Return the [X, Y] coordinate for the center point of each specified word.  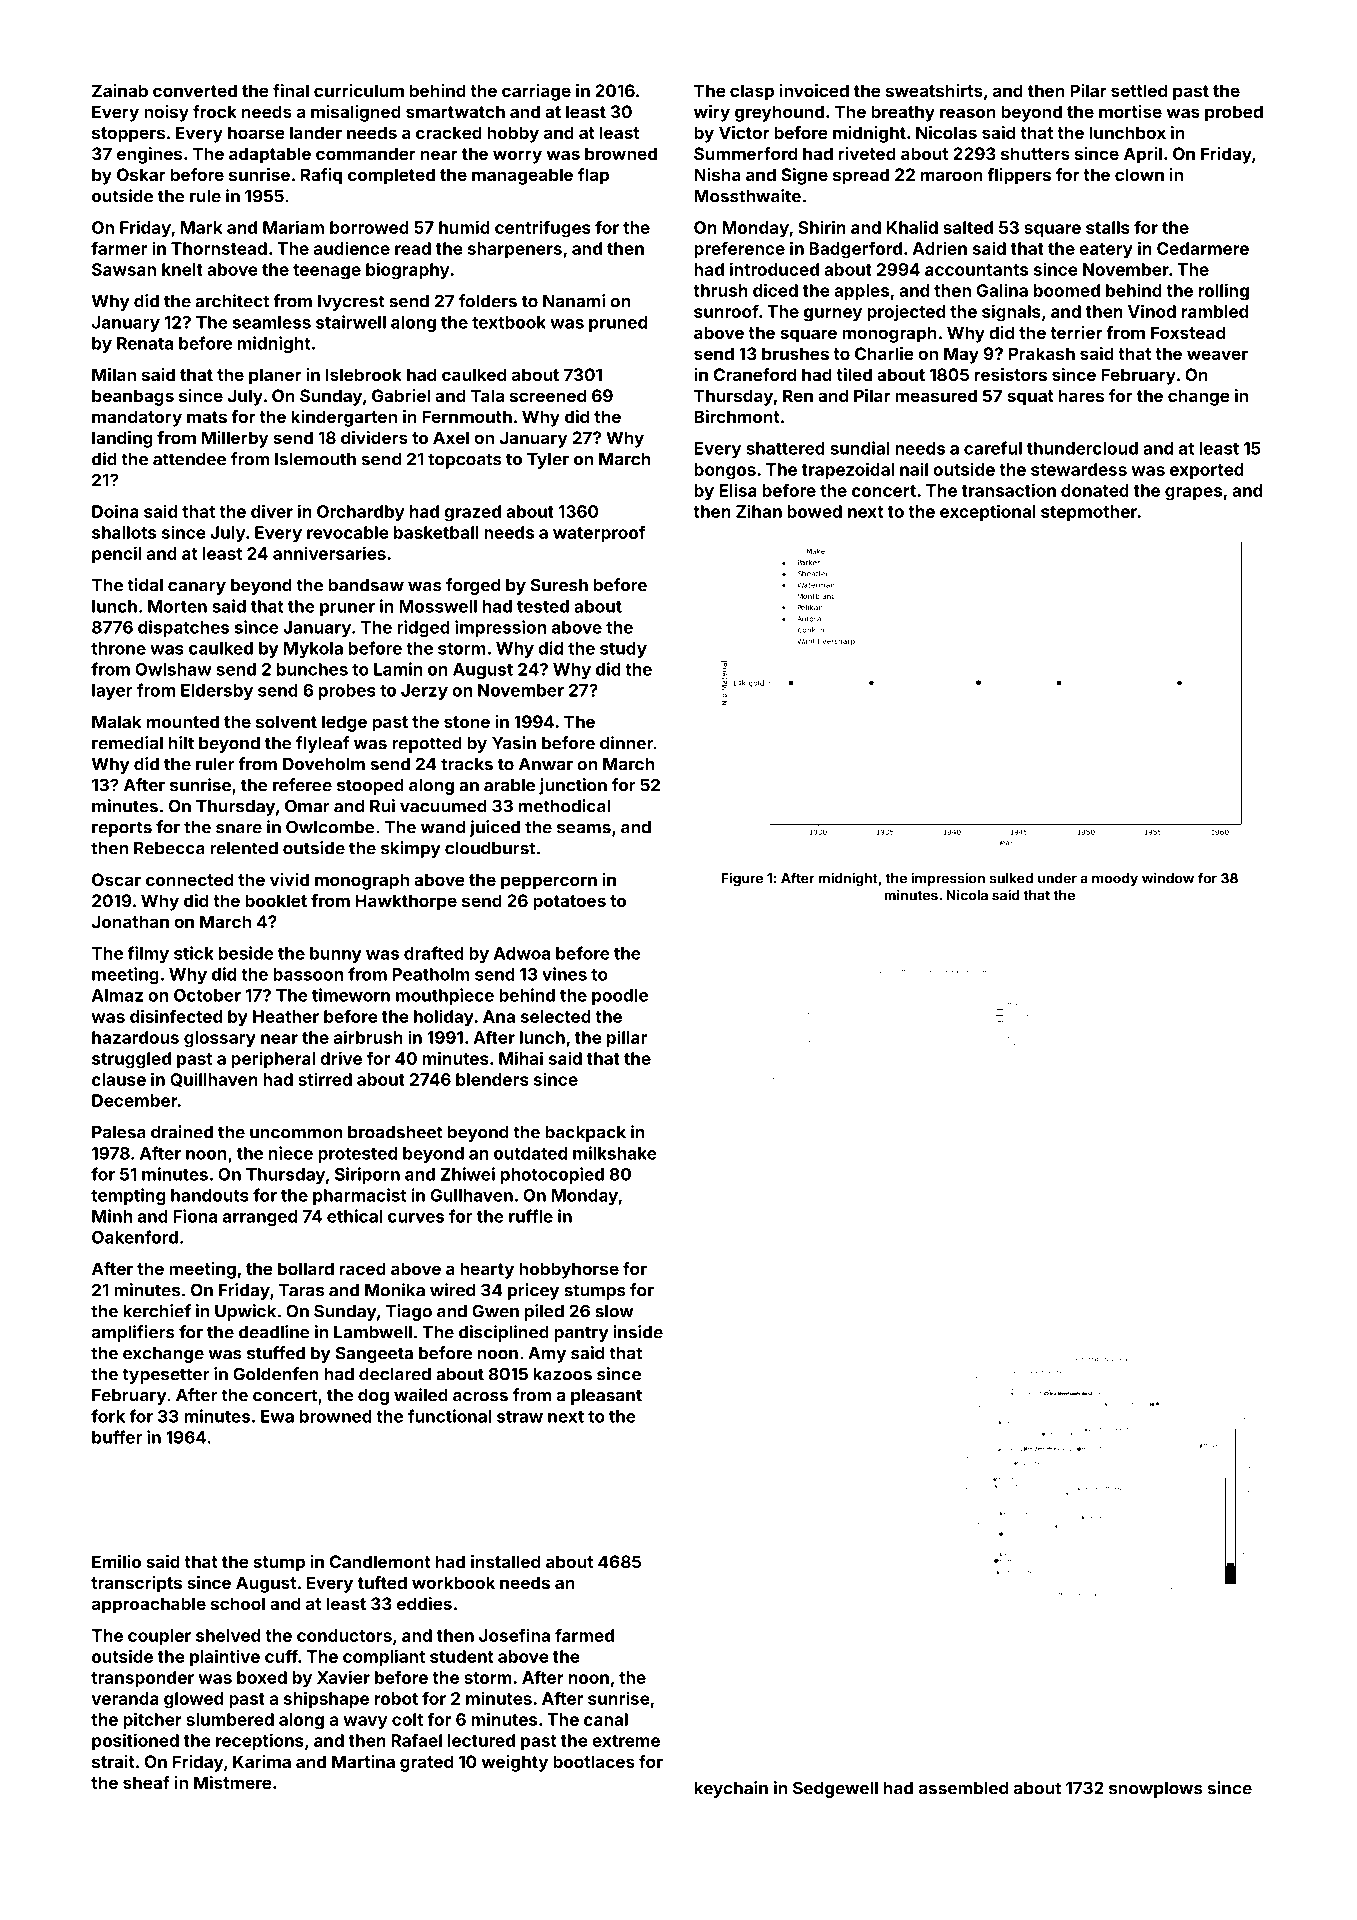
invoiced [814, 90]
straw [520, 1417]
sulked [1011, 878]
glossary [220, 1039]
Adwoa [522, 953]
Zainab [120, 90]
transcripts [136, 1584]
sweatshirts [934, 90]
